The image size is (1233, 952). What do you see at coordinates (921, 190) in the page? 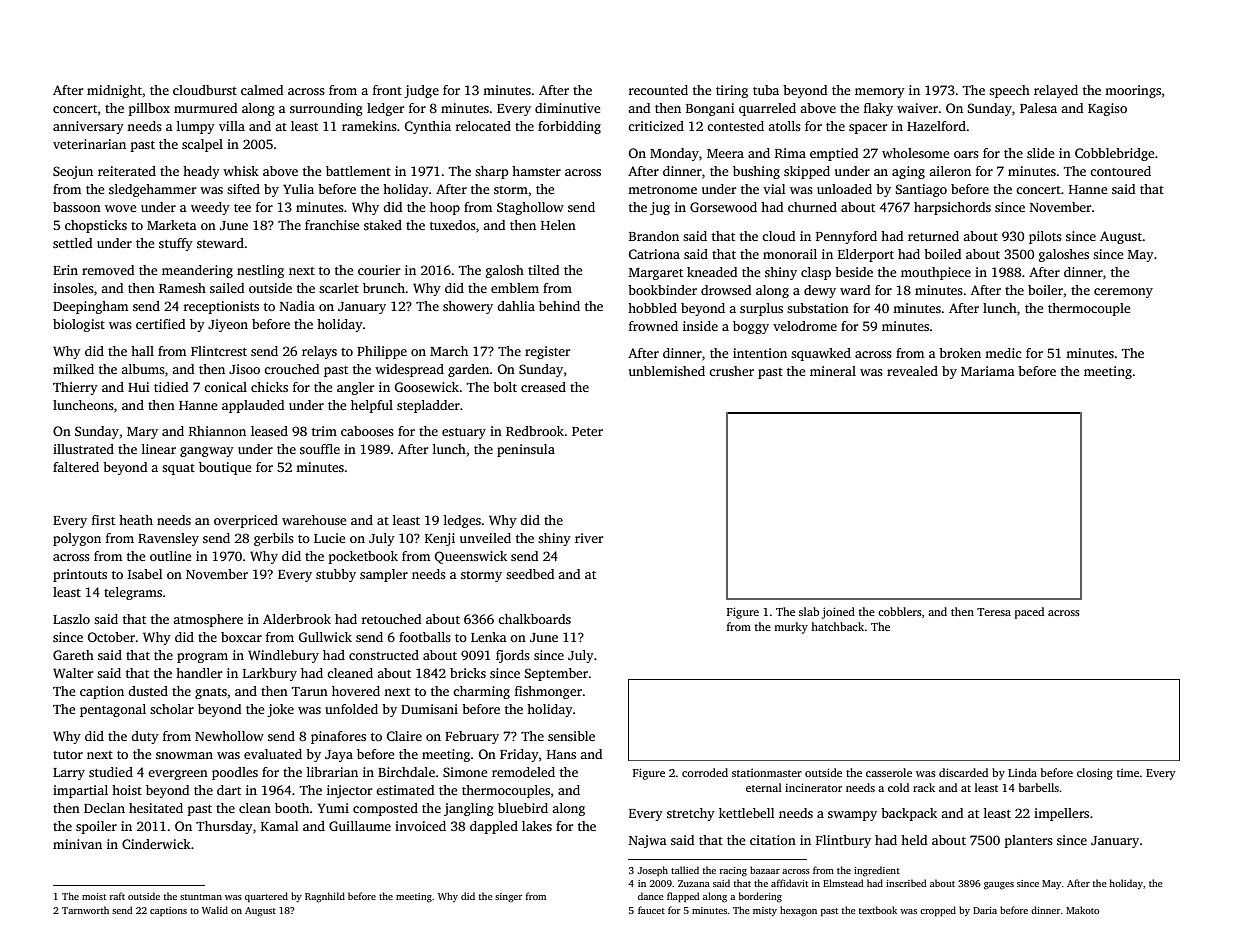
I see `Santiago` at bounding box center [921, 190].
